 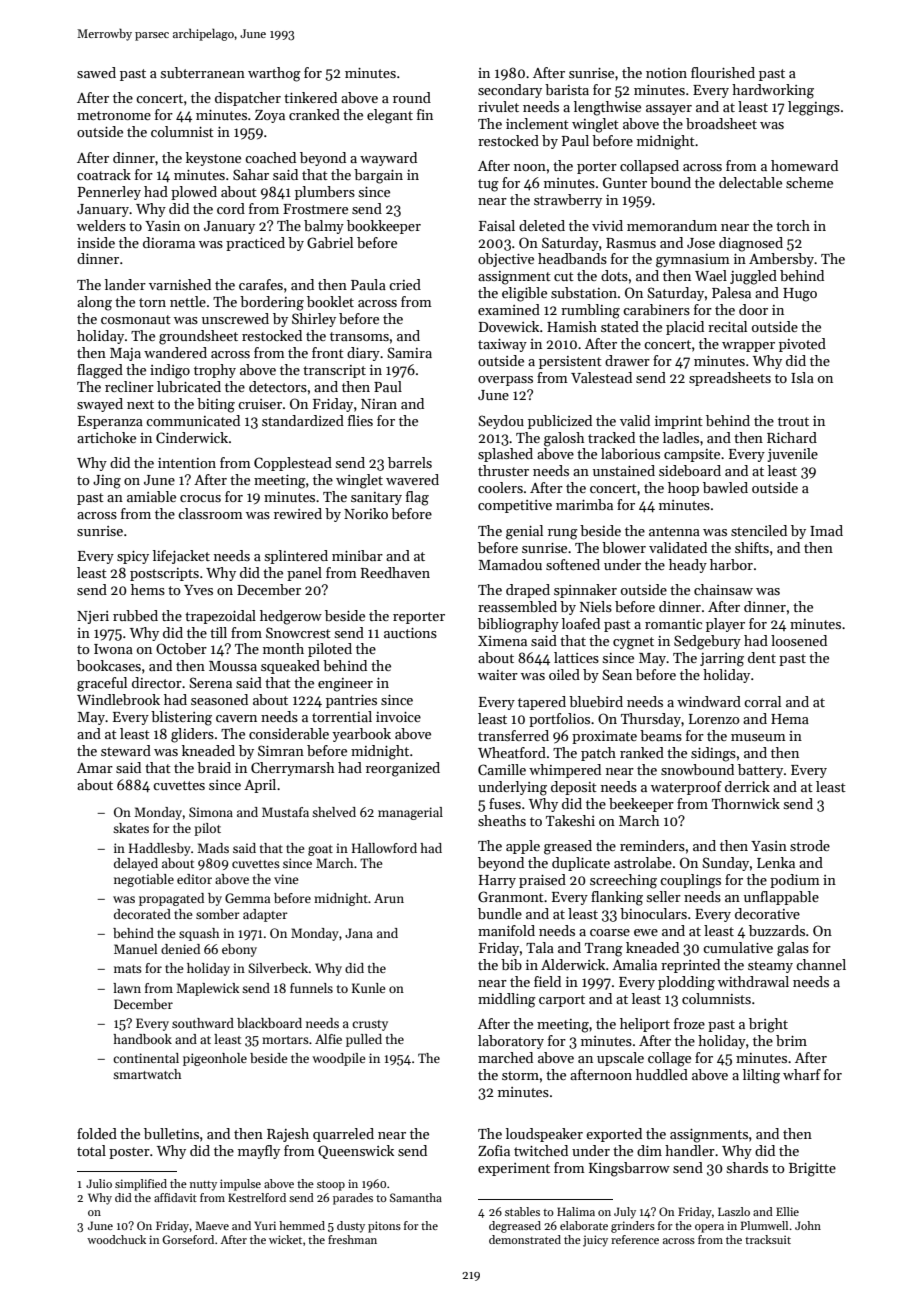 What do you see at coordinates (568, 201) in the screenshot?
I see `strawberry` at bounding box center [568, 201].
